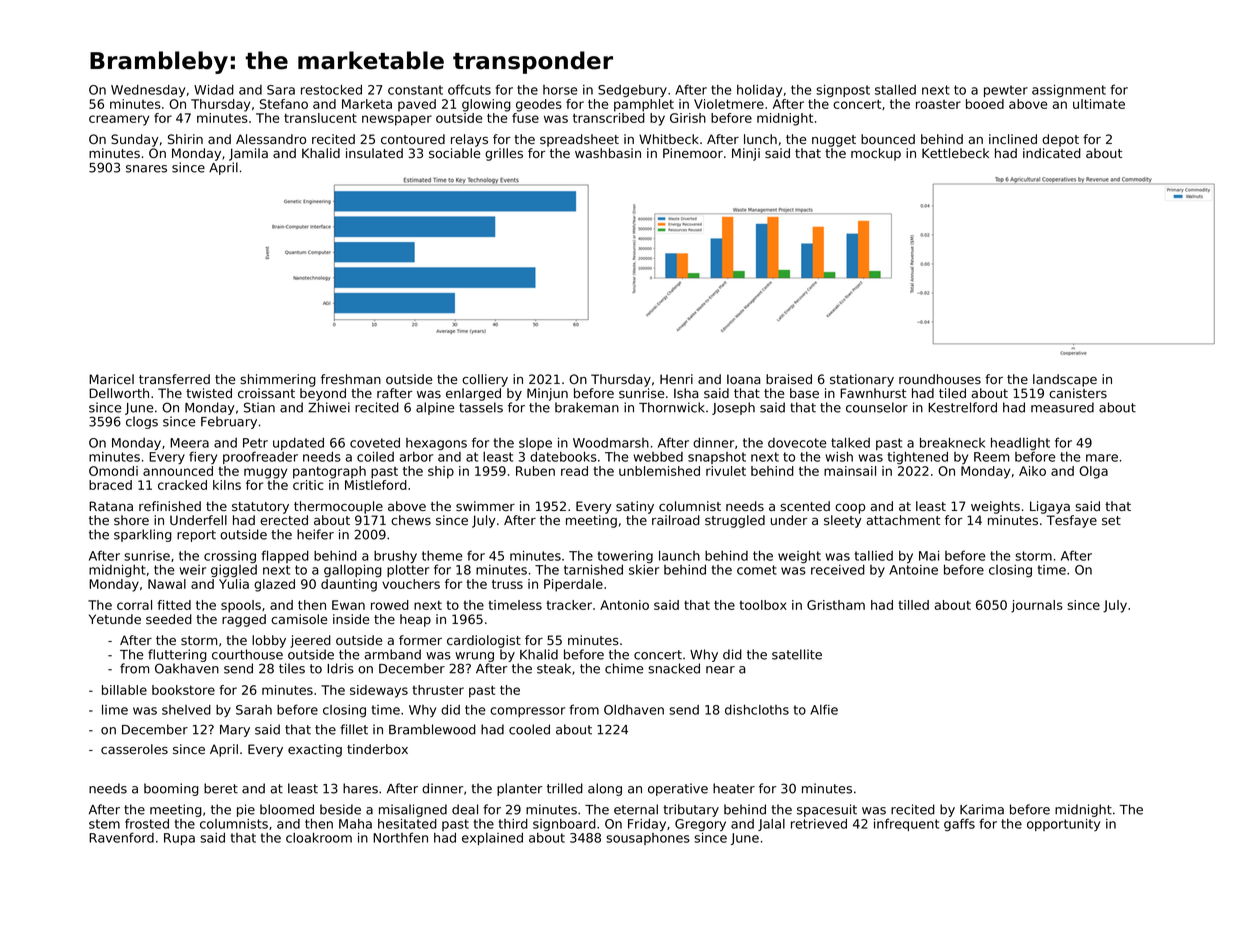 The image size is (1233, 952). I want to click on washbasin, so click(608, 153).
